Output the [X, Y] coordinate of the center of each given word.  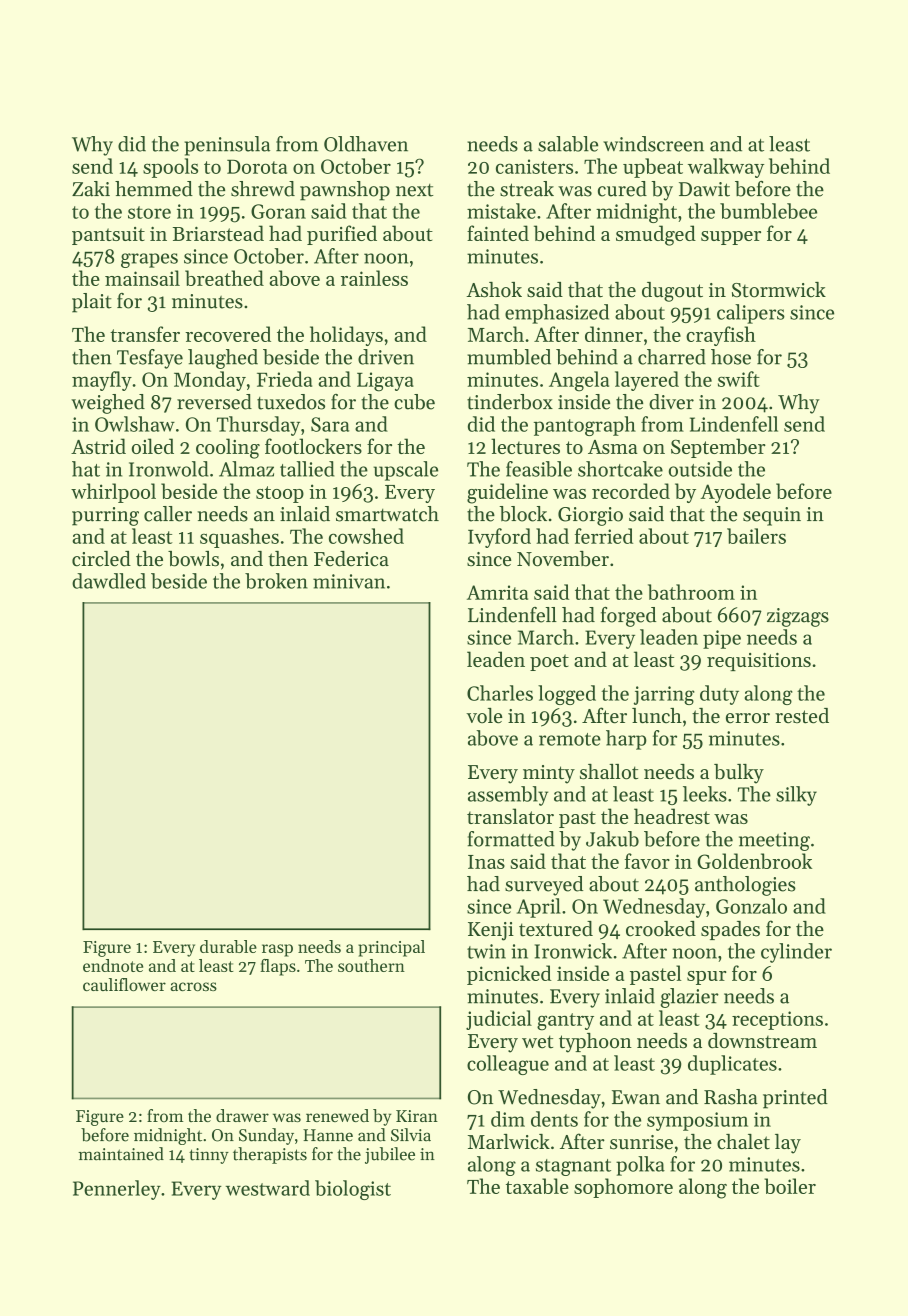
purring [105, 516]
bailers [756, 536]
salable [568, 144]
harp [626, 740]
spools [170, 168]
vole [484, 716]
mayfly [102, 381]
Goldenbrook [754, 861]
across [193, 986]
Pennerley [117, 1190]
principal [391, 948]
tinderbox [510, 402]
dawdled [109, 581]
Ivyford [499, 538]
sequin [772, 516]
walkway [726, 168]
